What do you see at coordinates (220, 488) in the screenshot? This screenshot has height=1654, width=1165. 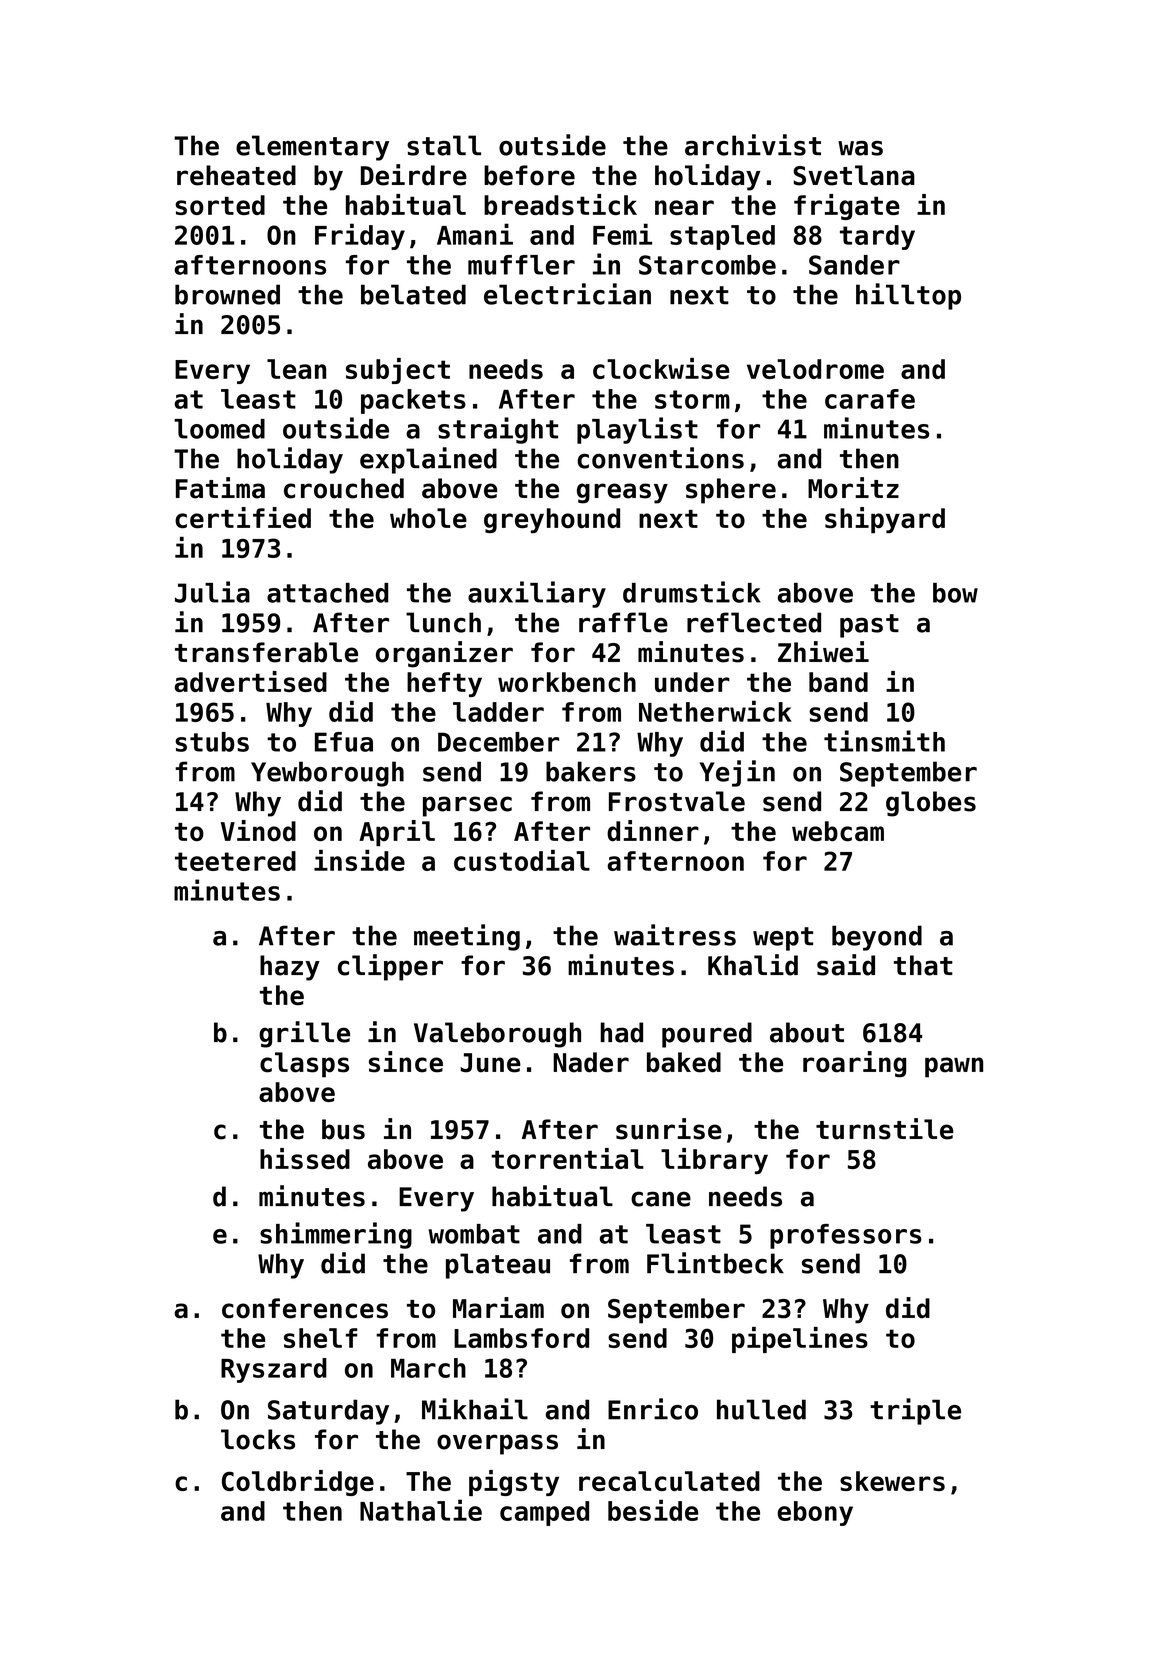 I see `Fatima` at bounding box center [220, 488].
